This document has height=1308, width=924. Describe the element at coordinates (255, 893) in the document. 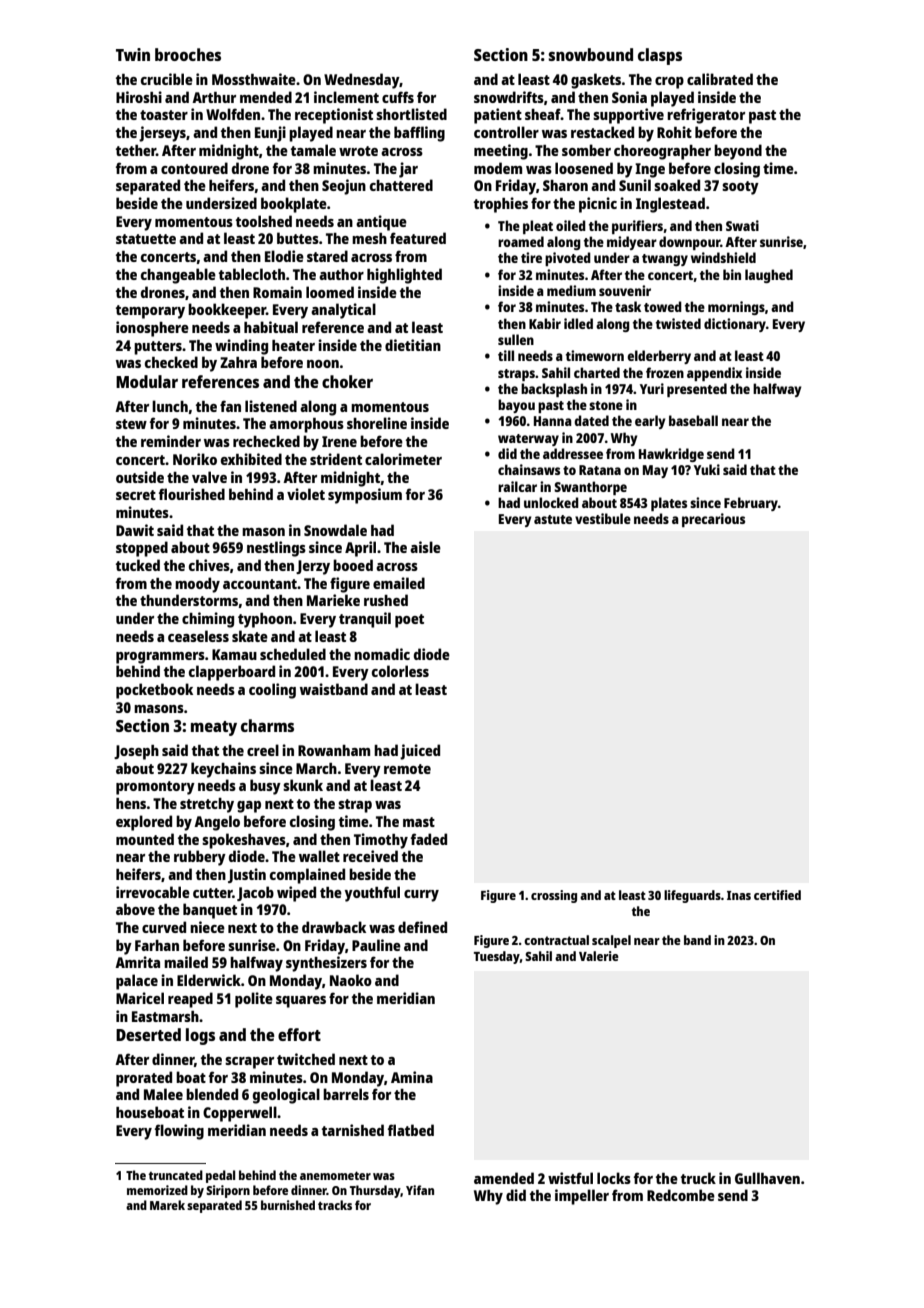

I see `Jacob` at that location.
